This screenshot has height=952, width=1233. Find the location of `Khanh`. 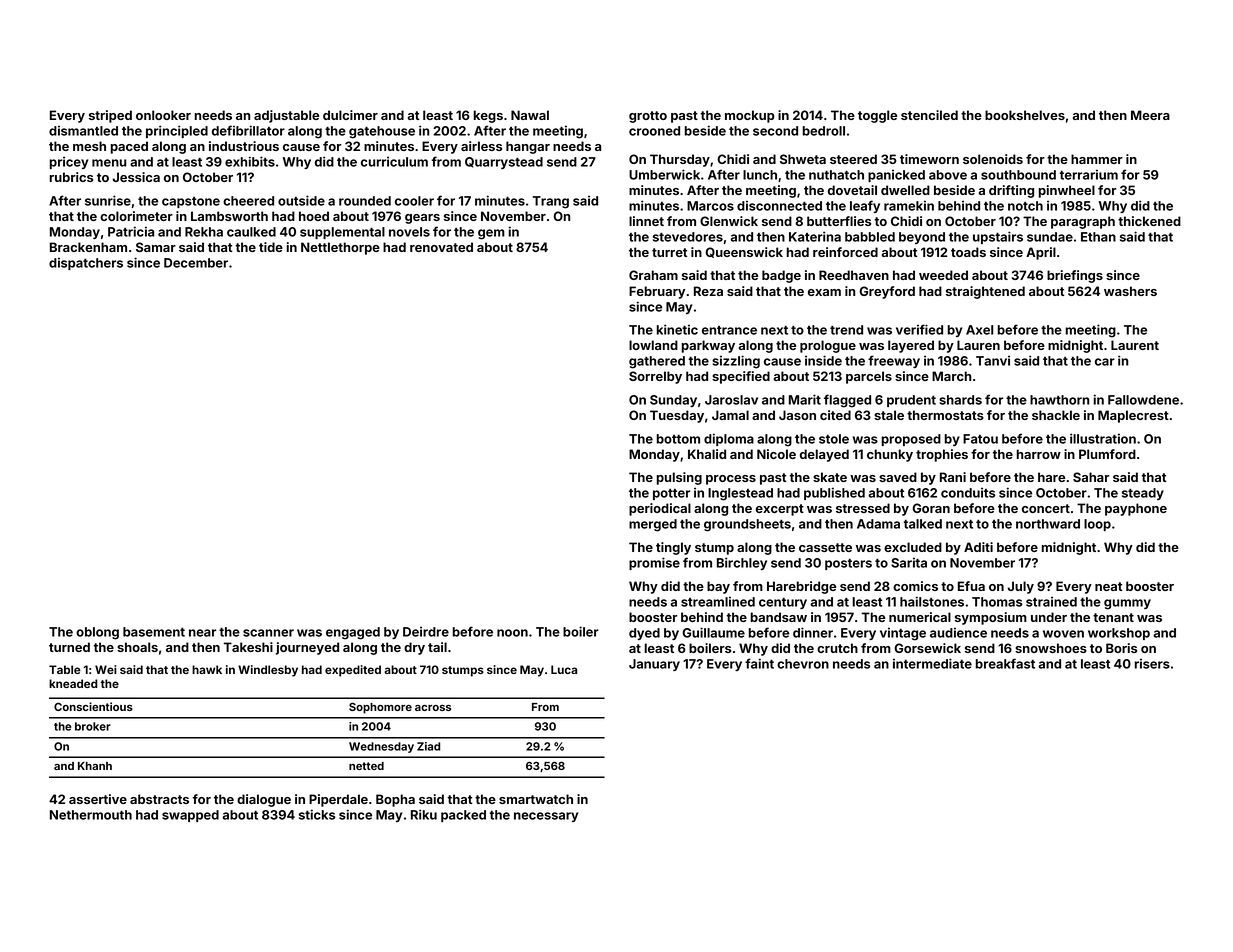

Khanh is located at coordinates (95, 766).
